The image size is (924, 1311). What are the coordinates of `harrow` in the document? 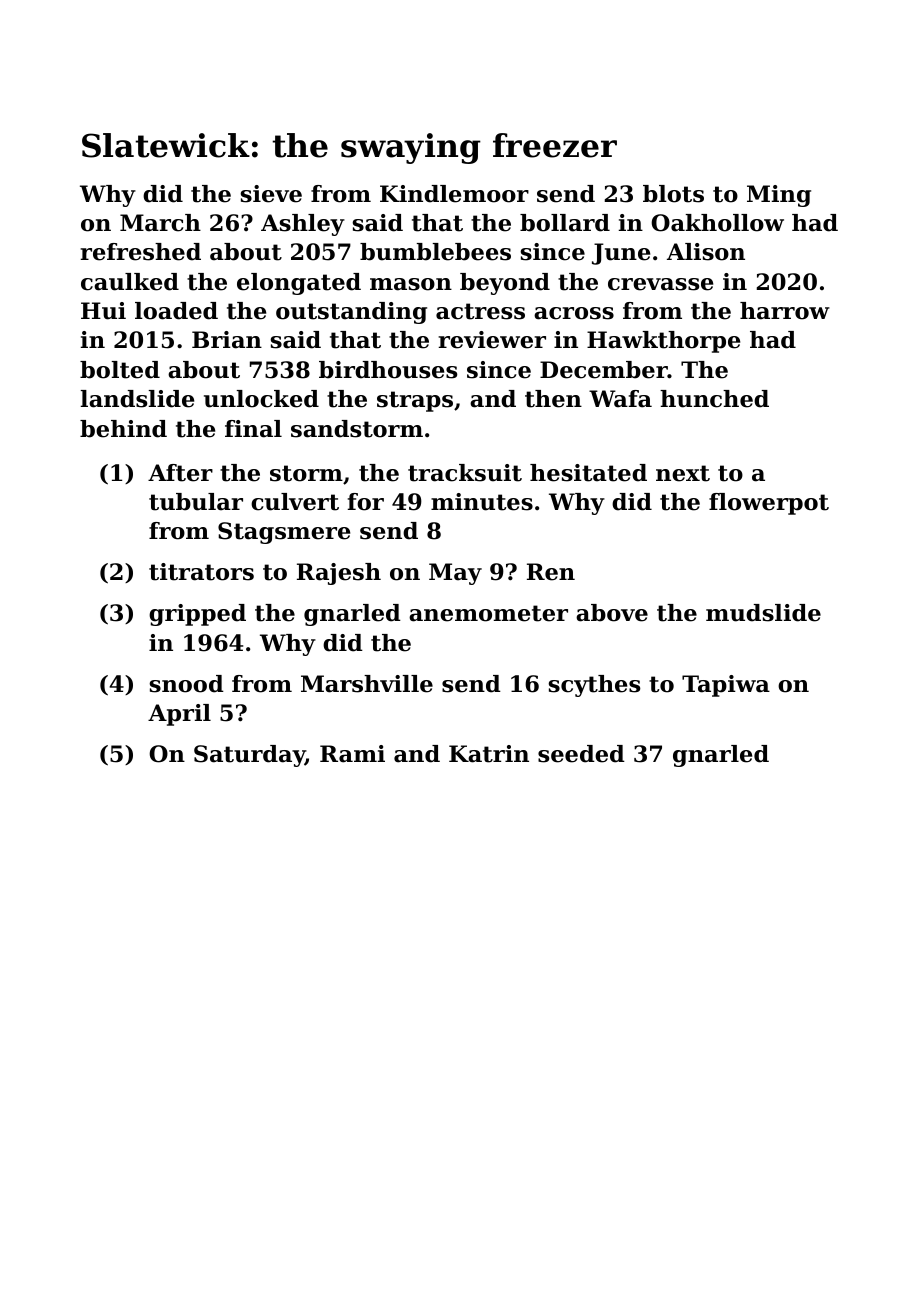 It's located at (785, 311).
